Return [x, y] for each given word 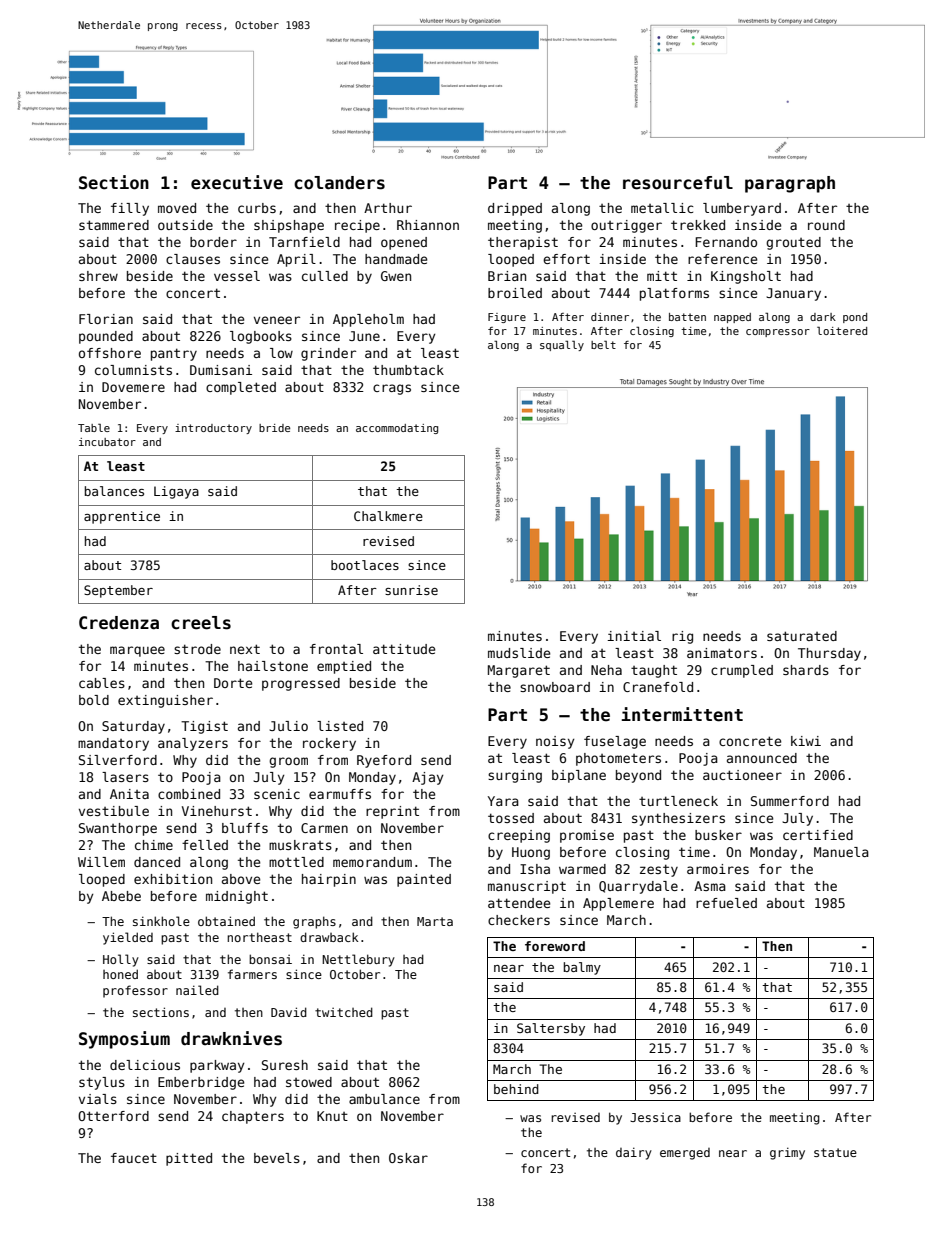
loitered [842, 330]
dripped [515, 209]
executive [237, 182]
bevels [277, 1158]
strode [197, 649]
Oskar [408, 1158]
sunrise [411, 590]
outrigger [626, 226]
